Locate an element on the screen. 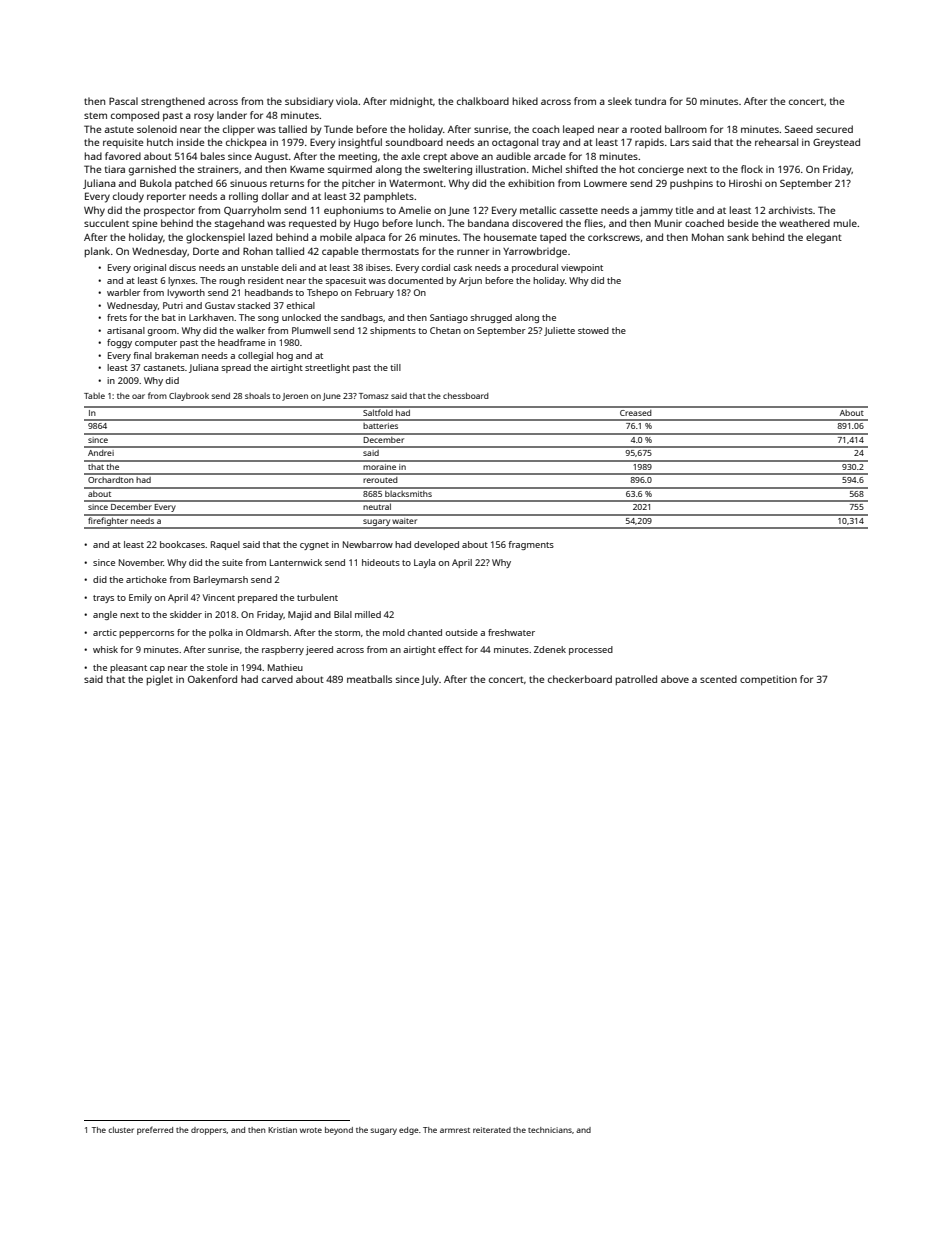 The width and height of the screenshot is (952, 1233). technicians is located at coordinates (550, 1130).
